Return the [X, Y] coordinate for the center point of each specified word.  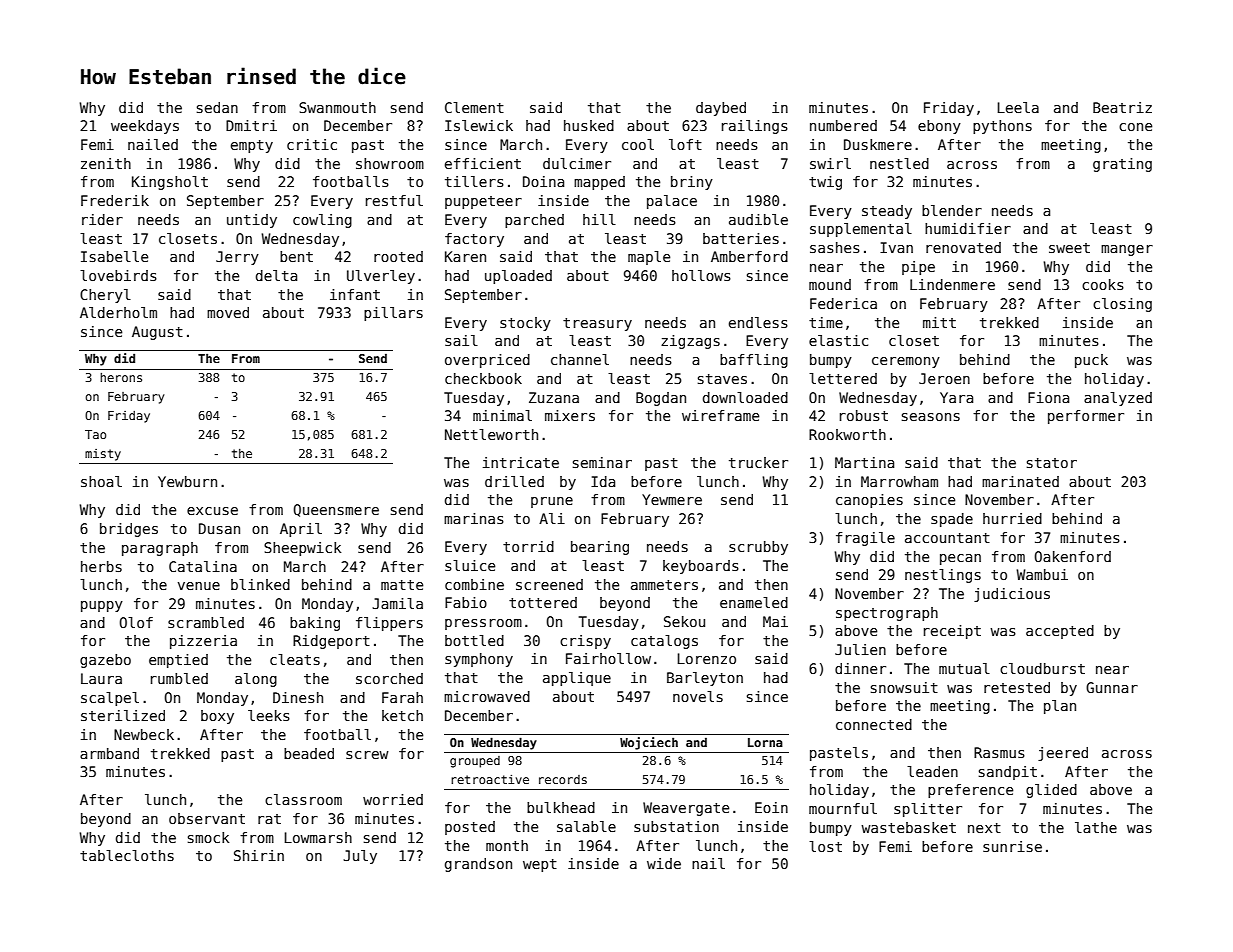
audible [758, 219]
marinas [474, 518]
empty [252, 146]
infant [355, 294]
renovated [963, 247]
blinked [260, 584]
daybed [721, 109]
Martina [864, 462]
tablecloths [127, 855]
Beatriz [1122, 107]
